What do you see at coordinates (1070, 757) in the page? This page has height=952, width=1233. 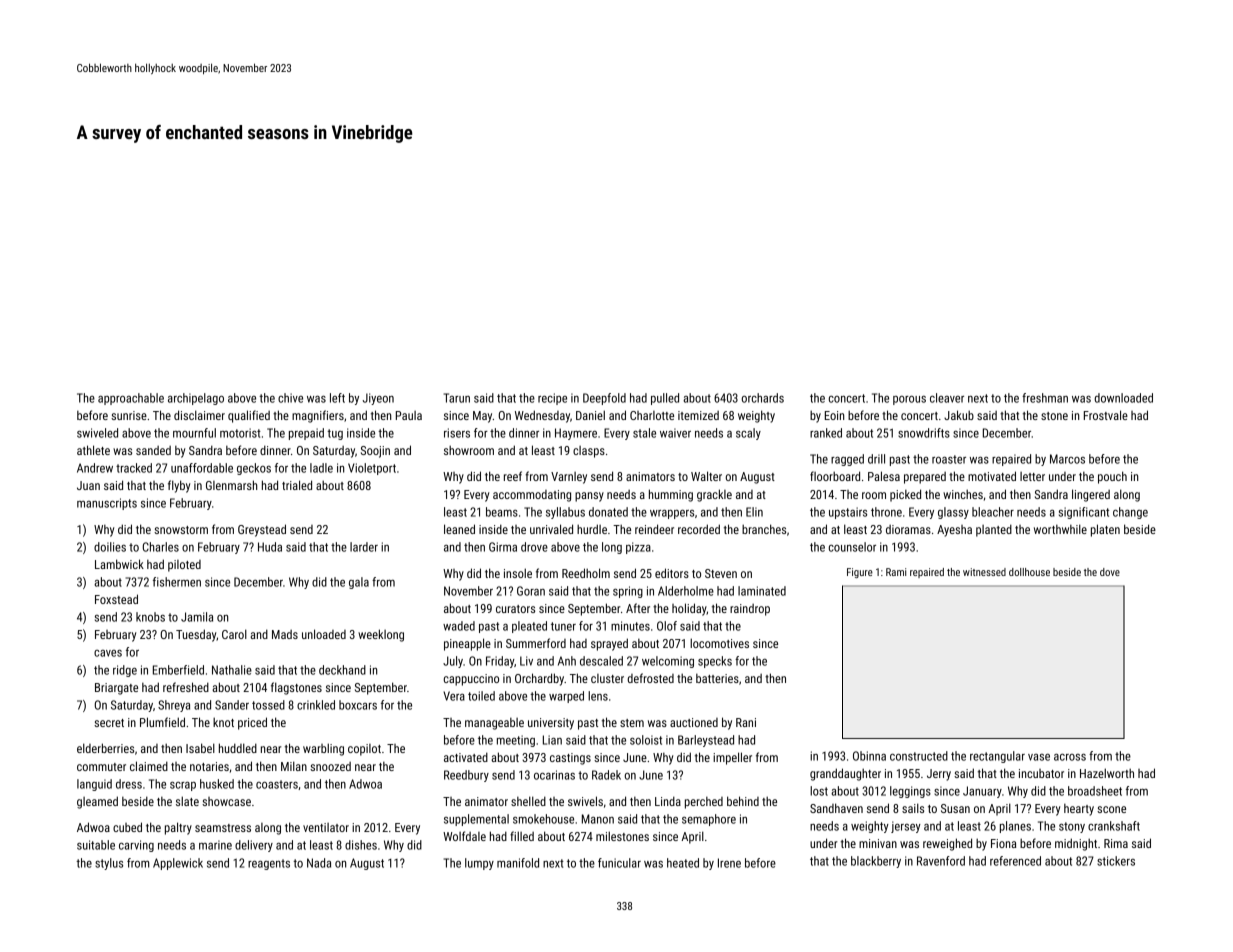 I see `across` at bounding box center [1070, 757].
